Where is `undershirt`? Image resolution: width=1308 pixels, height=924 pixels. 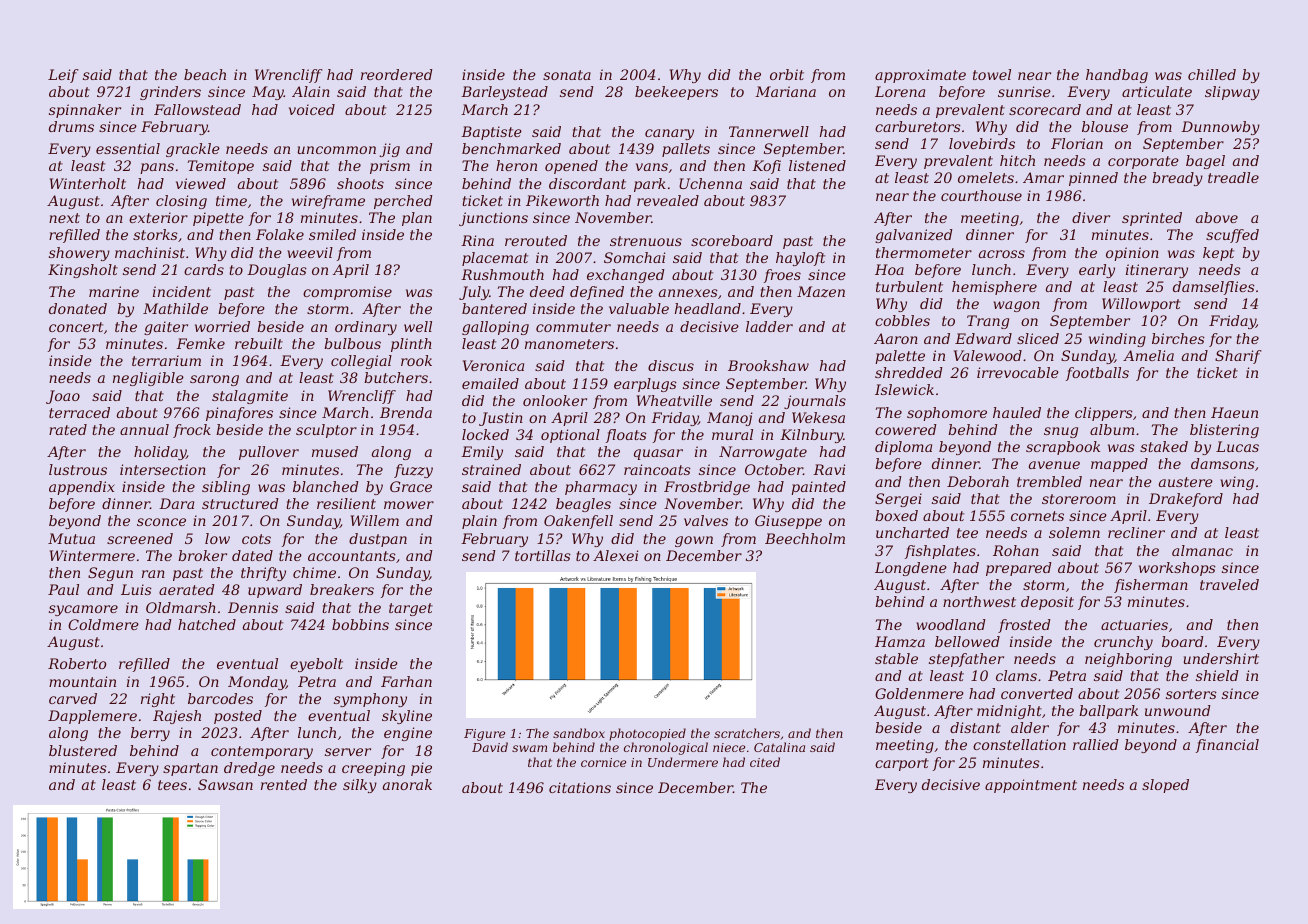
undershirt is located at coordinates (1221, 658).
